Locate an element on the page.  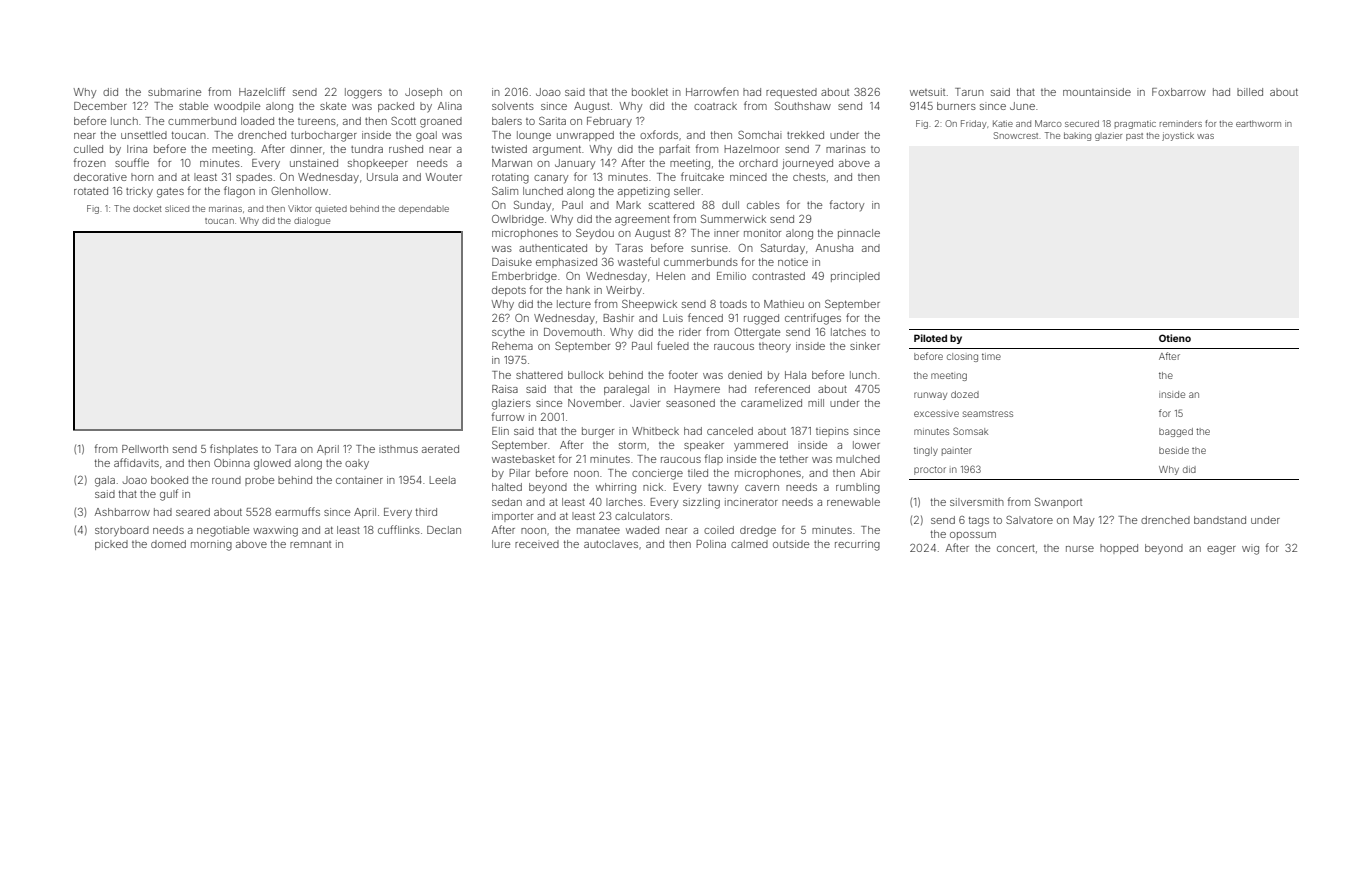
submarine is located at coordinates (174, 92).
